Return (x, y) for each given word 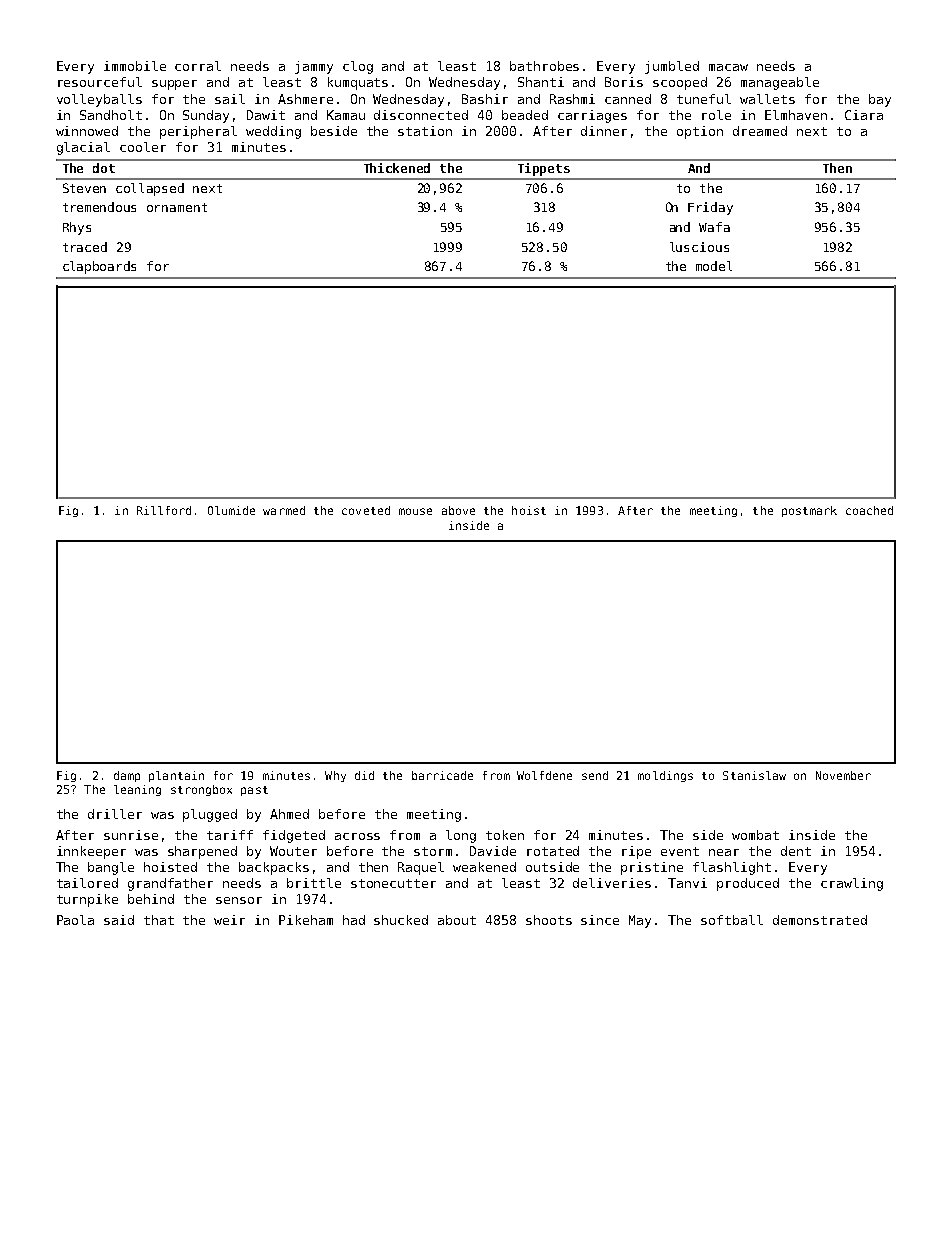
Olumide (231, 510)
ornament (177, 207)
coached (869, 510)
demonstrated (820, 920)
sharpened (202, 852)
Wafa (714, 227)
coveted (366, 510)
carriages (592, 116)
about (457, 920)
